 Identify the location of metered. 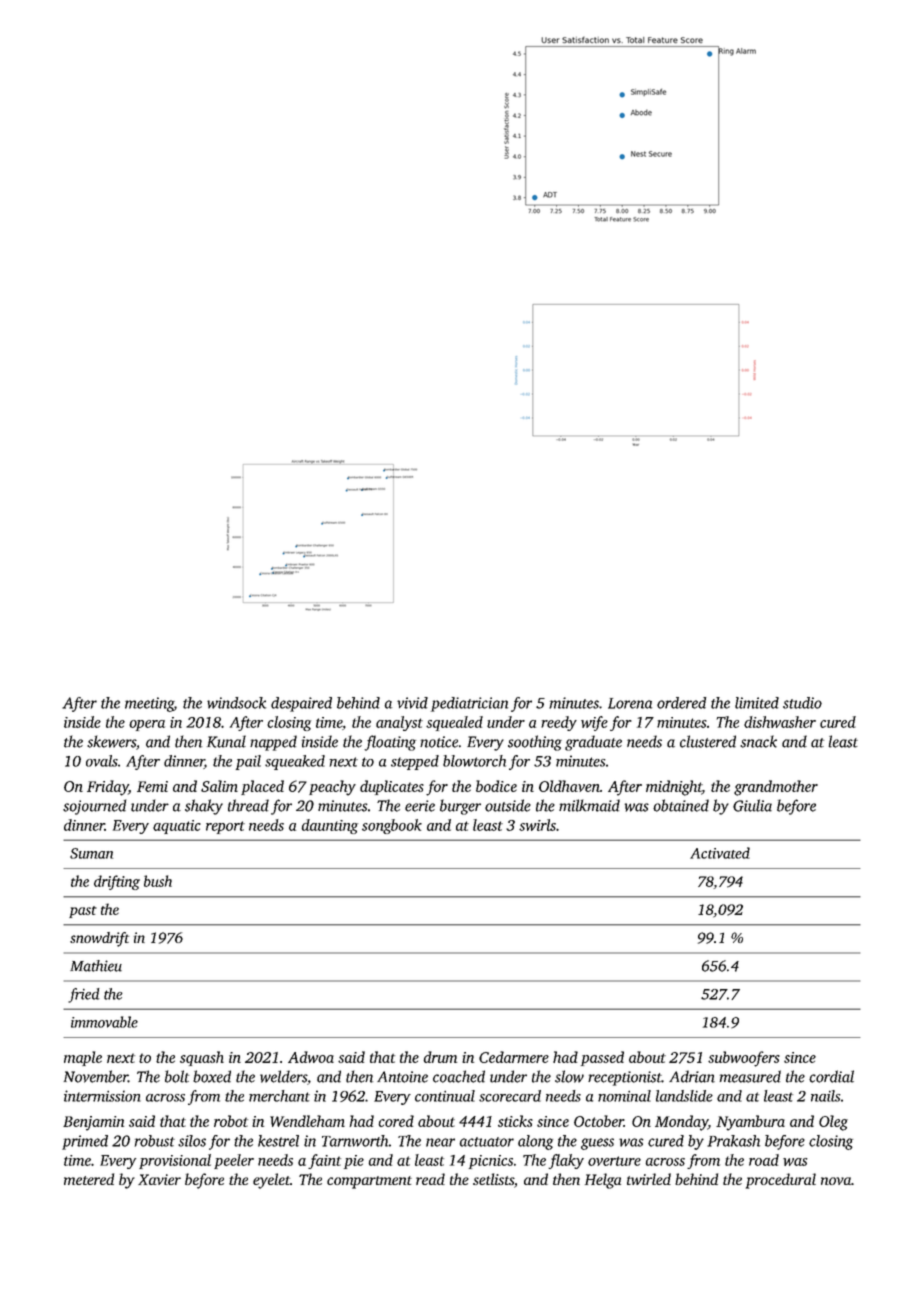
(89, 1179).
